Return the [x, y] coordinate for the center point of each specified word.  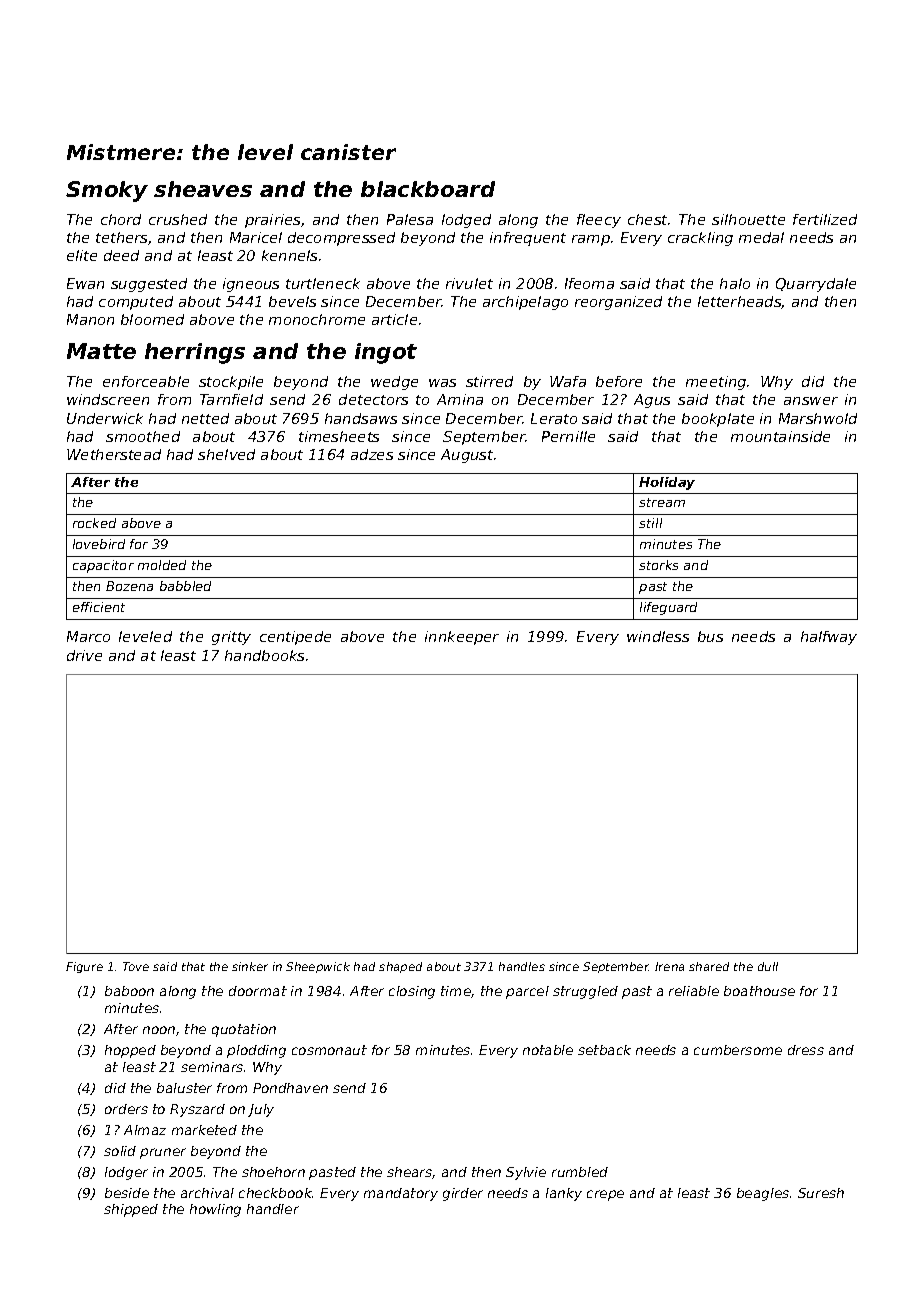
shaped [400, 967]
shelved [226, 454]
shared [709, 966]
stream [662, 502]
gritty [231, 638]
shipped [131, 1210]
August [467, 456]
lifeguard [668, 608]
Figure [84, 967]
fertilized [825, 219]
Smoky [107, 191]
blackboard [428, 189]
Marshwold [818, 418]
